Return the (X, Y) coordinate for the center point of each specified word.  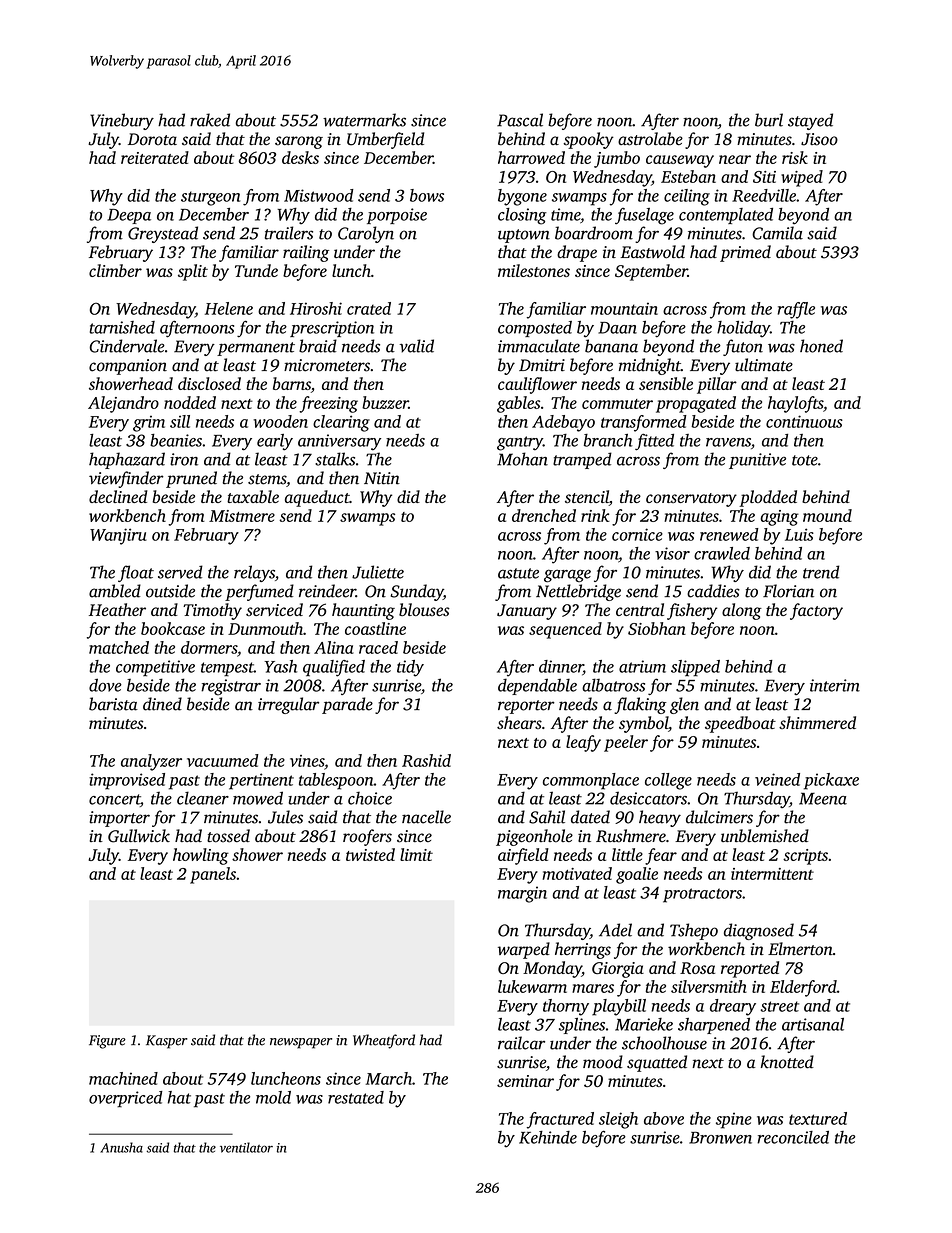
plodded (768, 498)
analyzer (151, 762)
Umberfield (385, 140)
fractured (560, 1120)
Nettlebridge (578, 592)
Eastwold (652, 252)
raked (210, 120)
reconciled (793, 1137)
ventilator (246, 1147)
